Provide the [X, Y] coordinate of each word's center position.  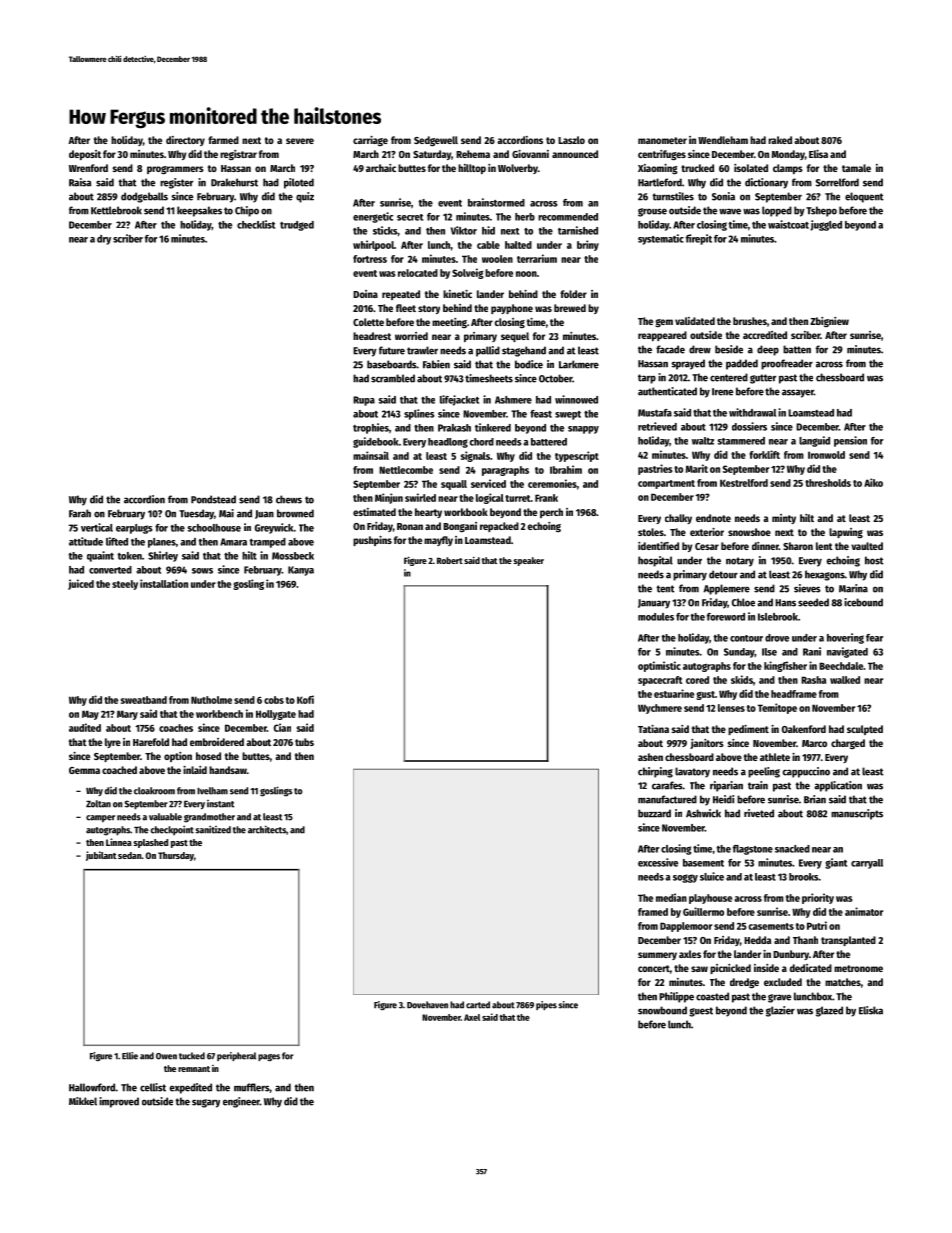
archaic [381, 168]
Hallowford [92, 1087]
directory [185, 141]
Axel [472, 1017]
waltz [703, 441]
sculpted [865, 730]
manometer [662, 140]
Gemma [84, 770]
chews [289, 499]
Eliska [871, 1010]
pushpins [372, 541]
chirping [655, 772]
